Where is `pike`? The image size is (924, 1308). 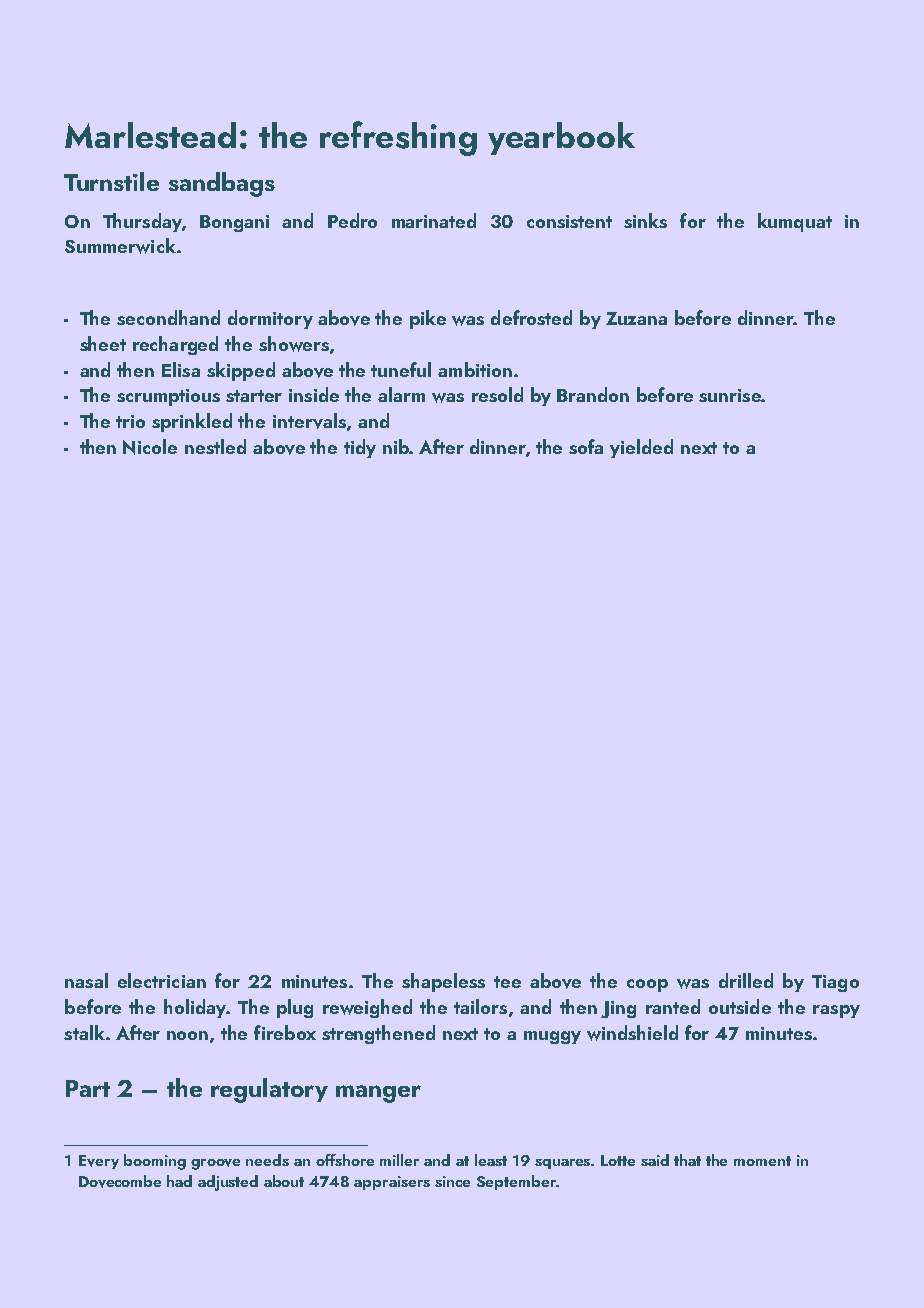
pike is located at coordinates (428, 319).
